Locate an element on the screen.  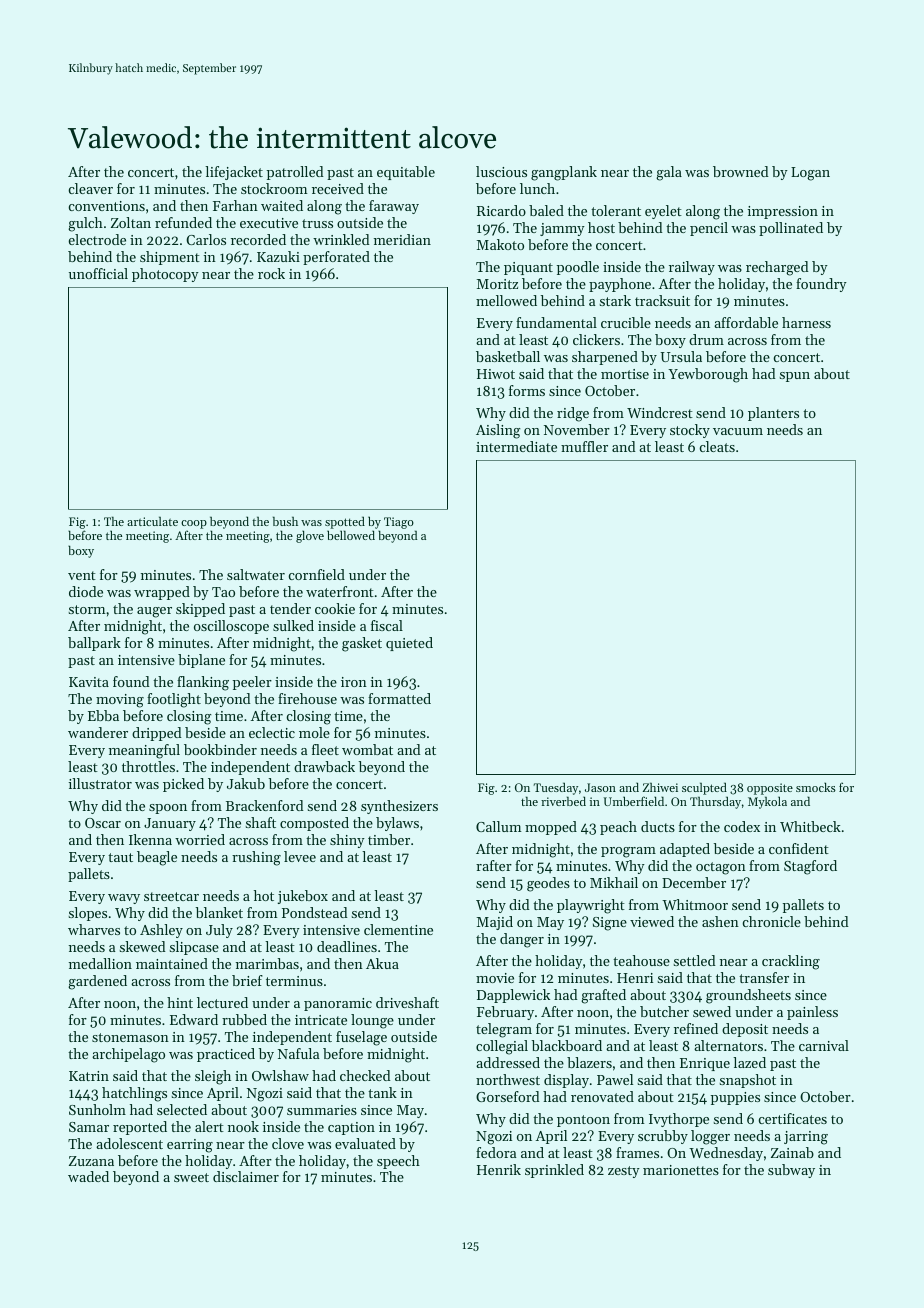
poodle is located at coordinates (578, 268).
